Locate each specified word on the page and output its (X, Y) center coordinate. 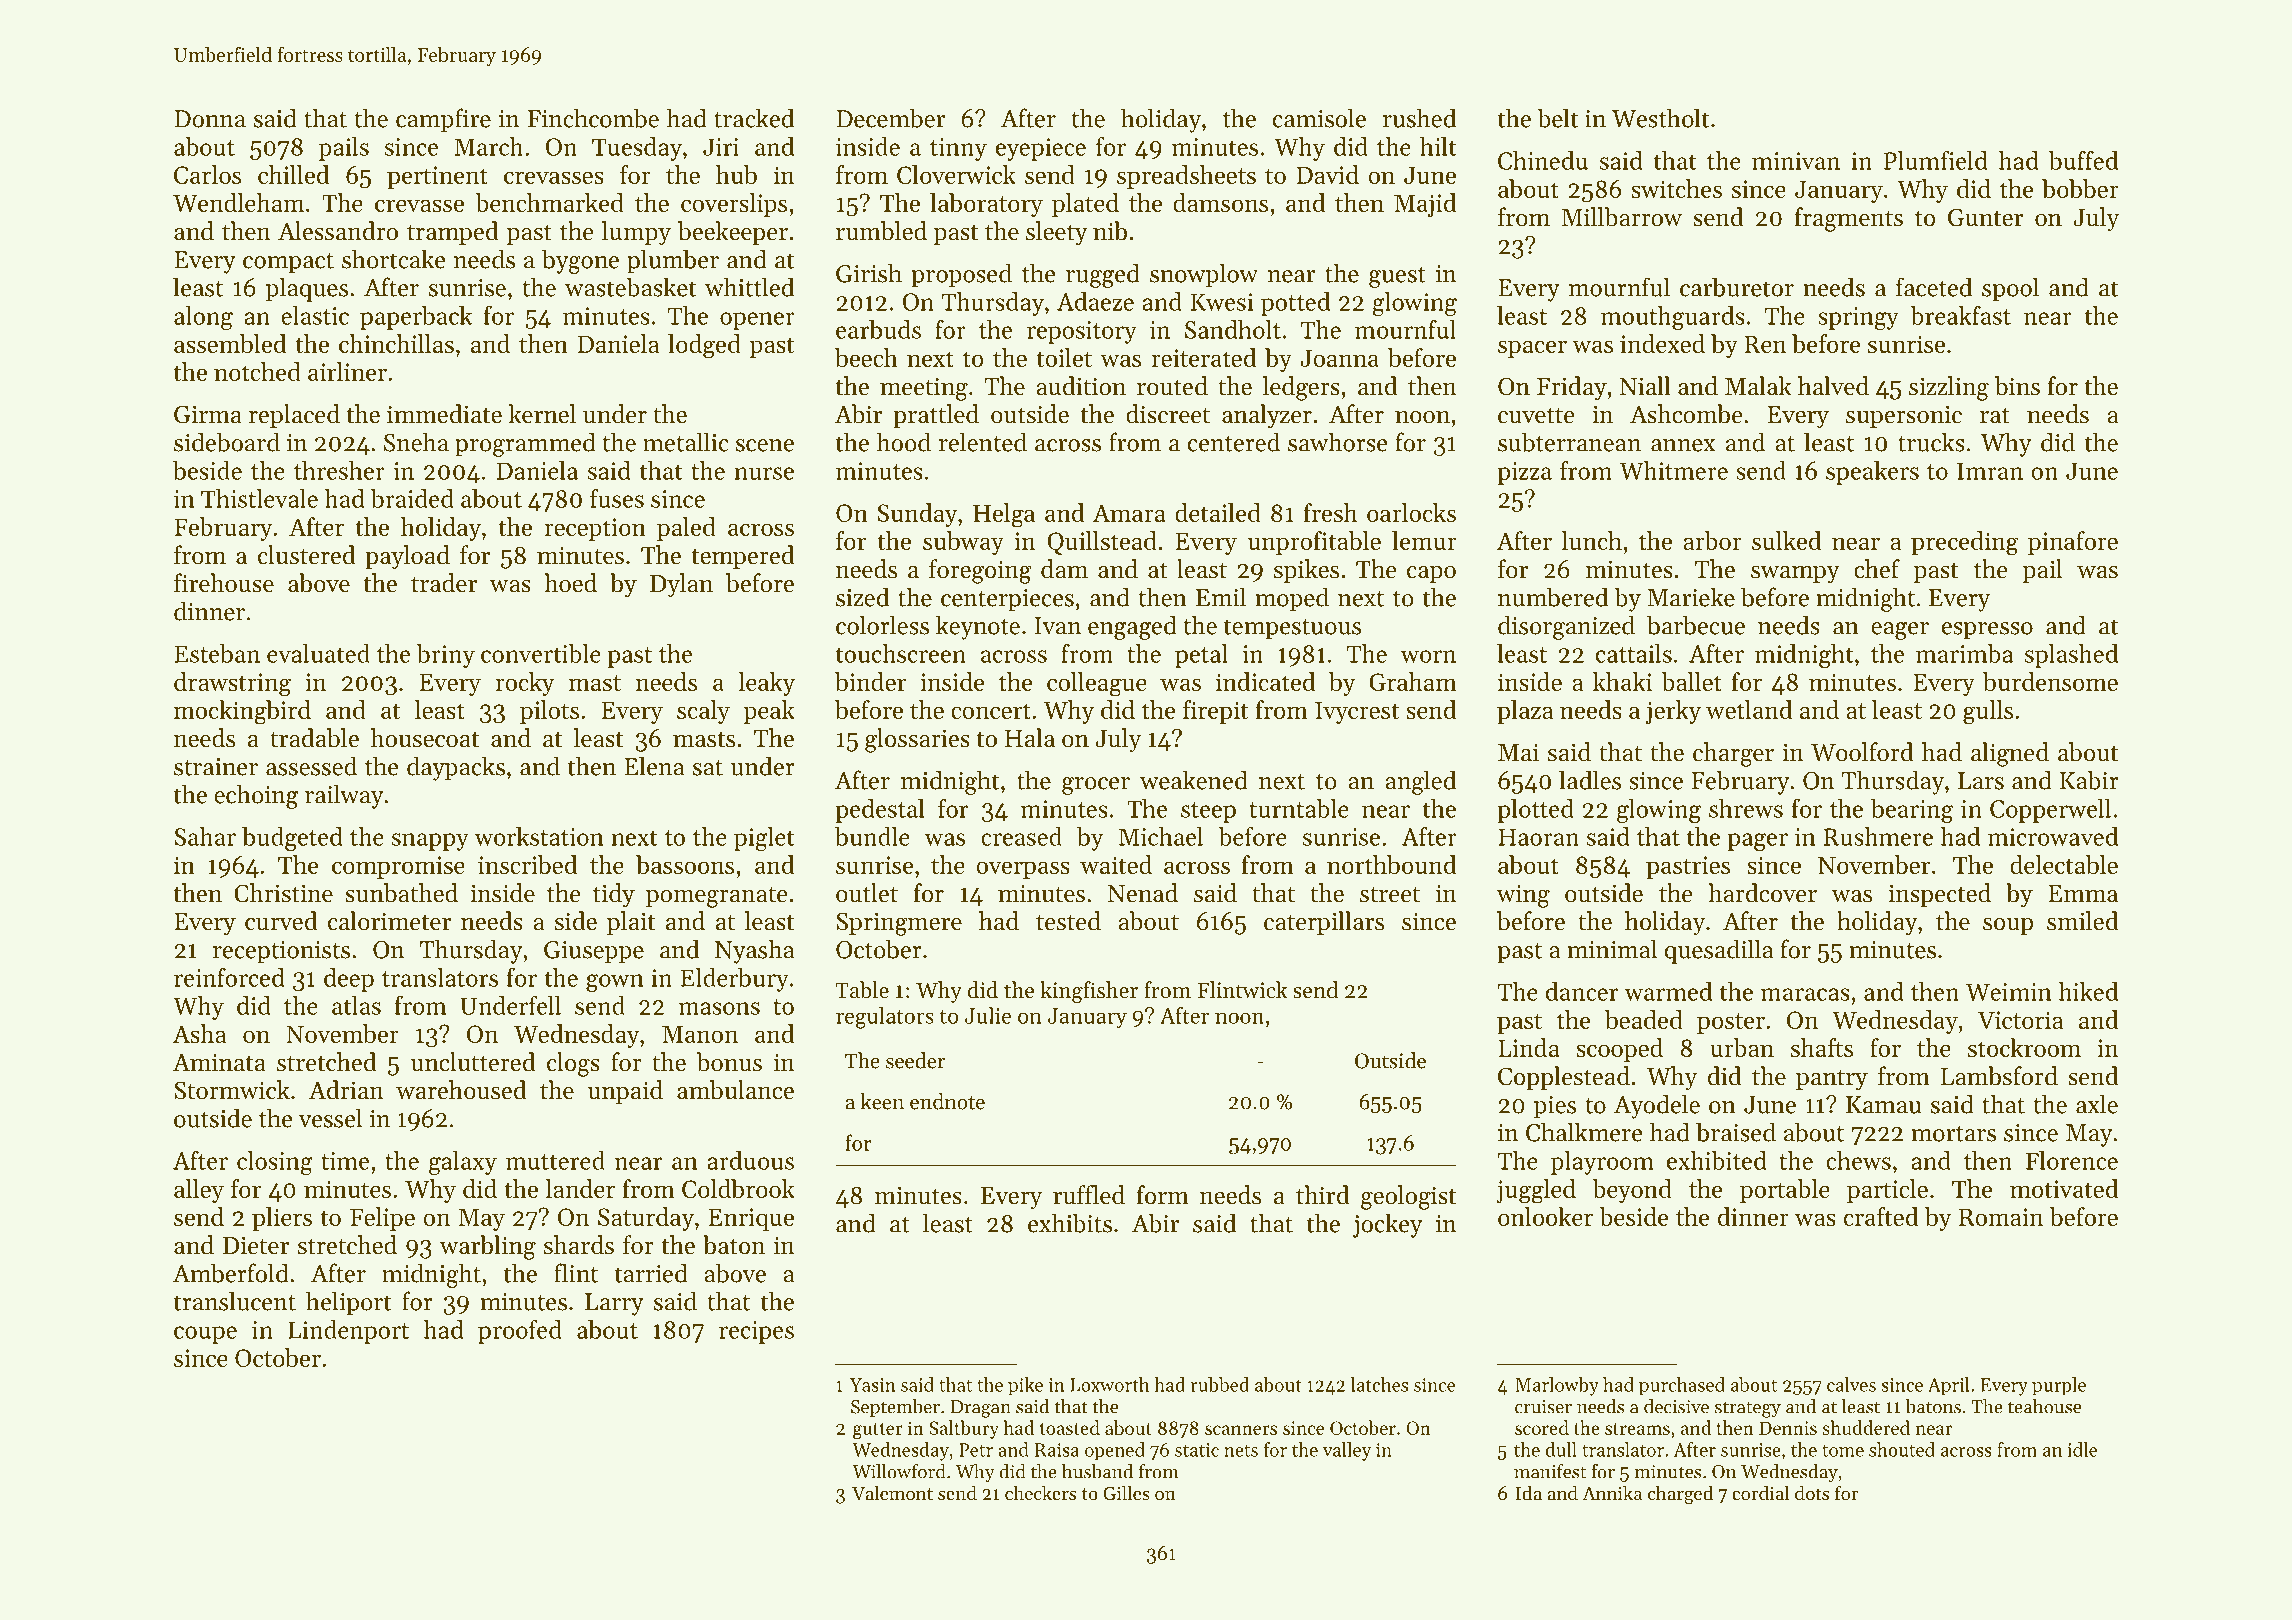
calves (1851, 1384)
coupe (205, 1335)
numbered (1553, 597)
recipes (756, 1332)
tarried (651, 1273)
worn (1428, 656)
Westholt (1660, 118)
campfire (443, 120)
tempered (743, 557)
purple (2059, 1386)
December (890, 118)
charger (1733, 754)
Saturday (646, 1219)
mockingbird (242, 712)
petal (1201, 656)
